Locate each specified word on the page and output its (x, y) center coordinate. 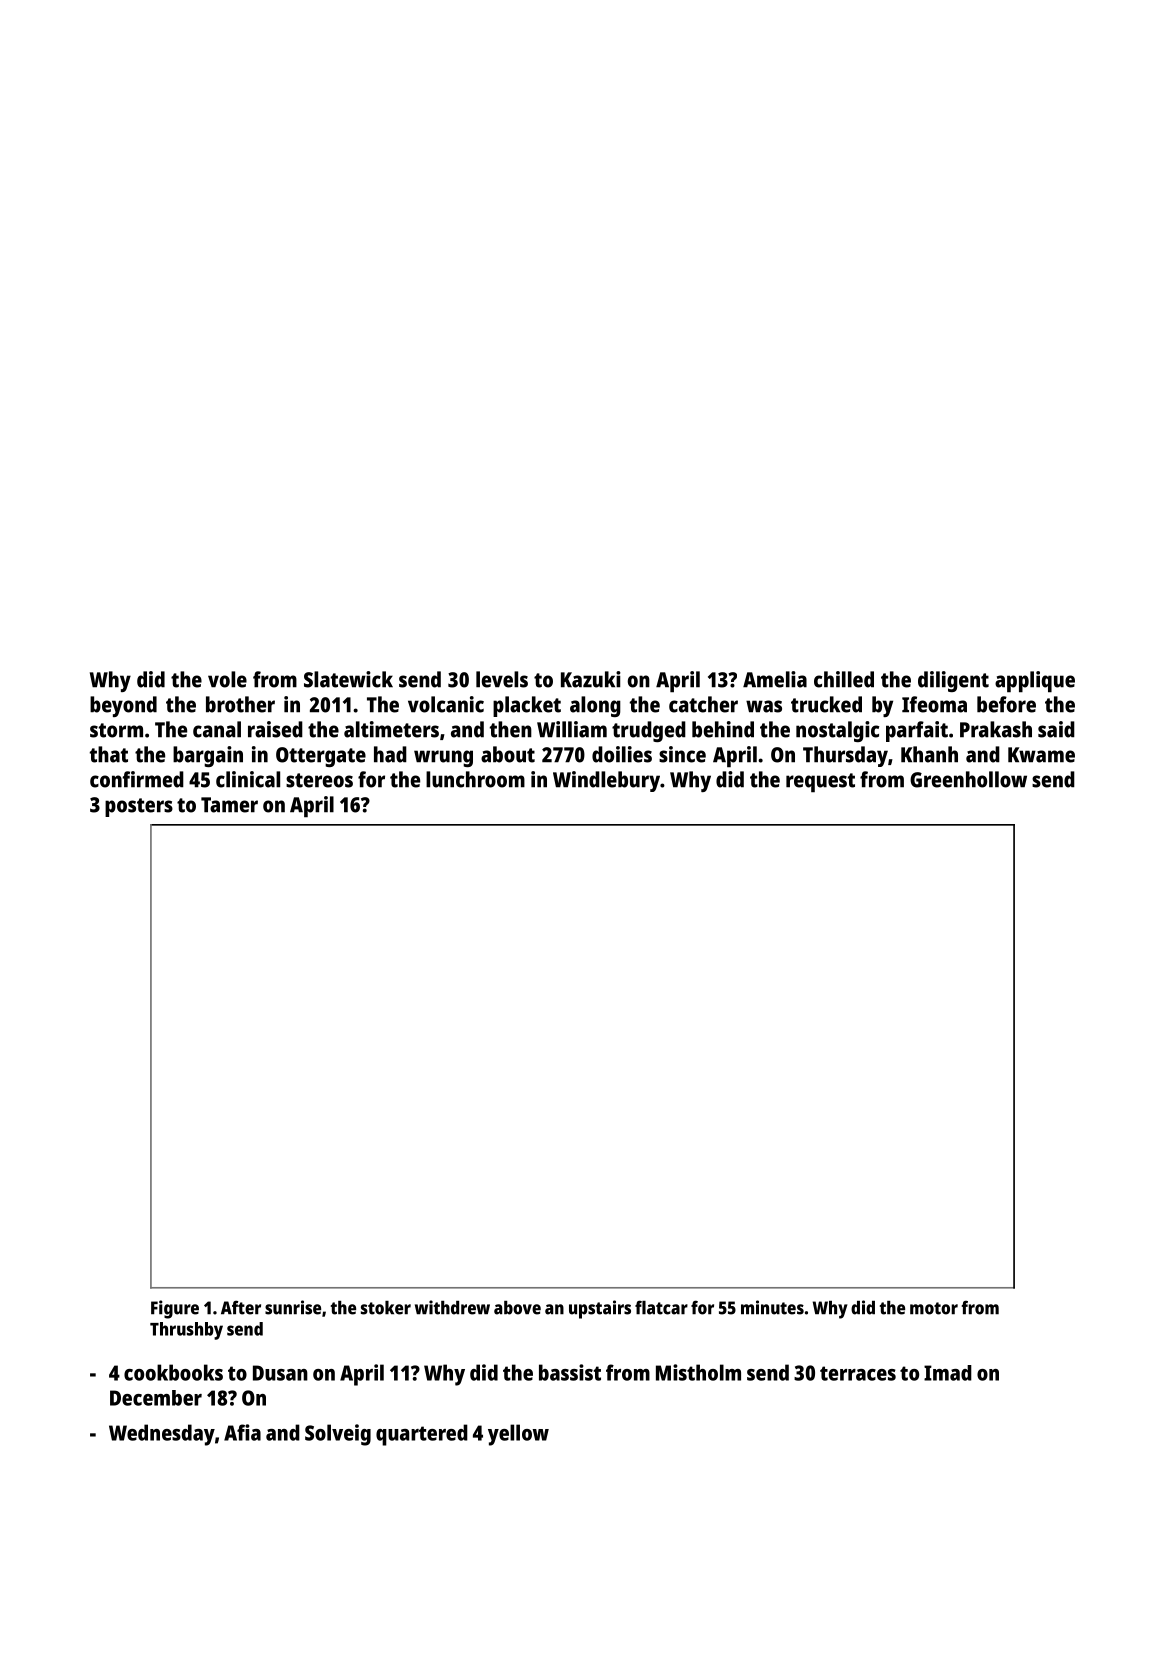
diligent (953, 681)
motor (934, 1308)
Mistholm (698, 1372)
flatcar (661, 1307)
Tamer (229, 805)
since (682, 754)
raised (275, 729)
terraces (858, 1373)
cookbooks (173, 1372)
